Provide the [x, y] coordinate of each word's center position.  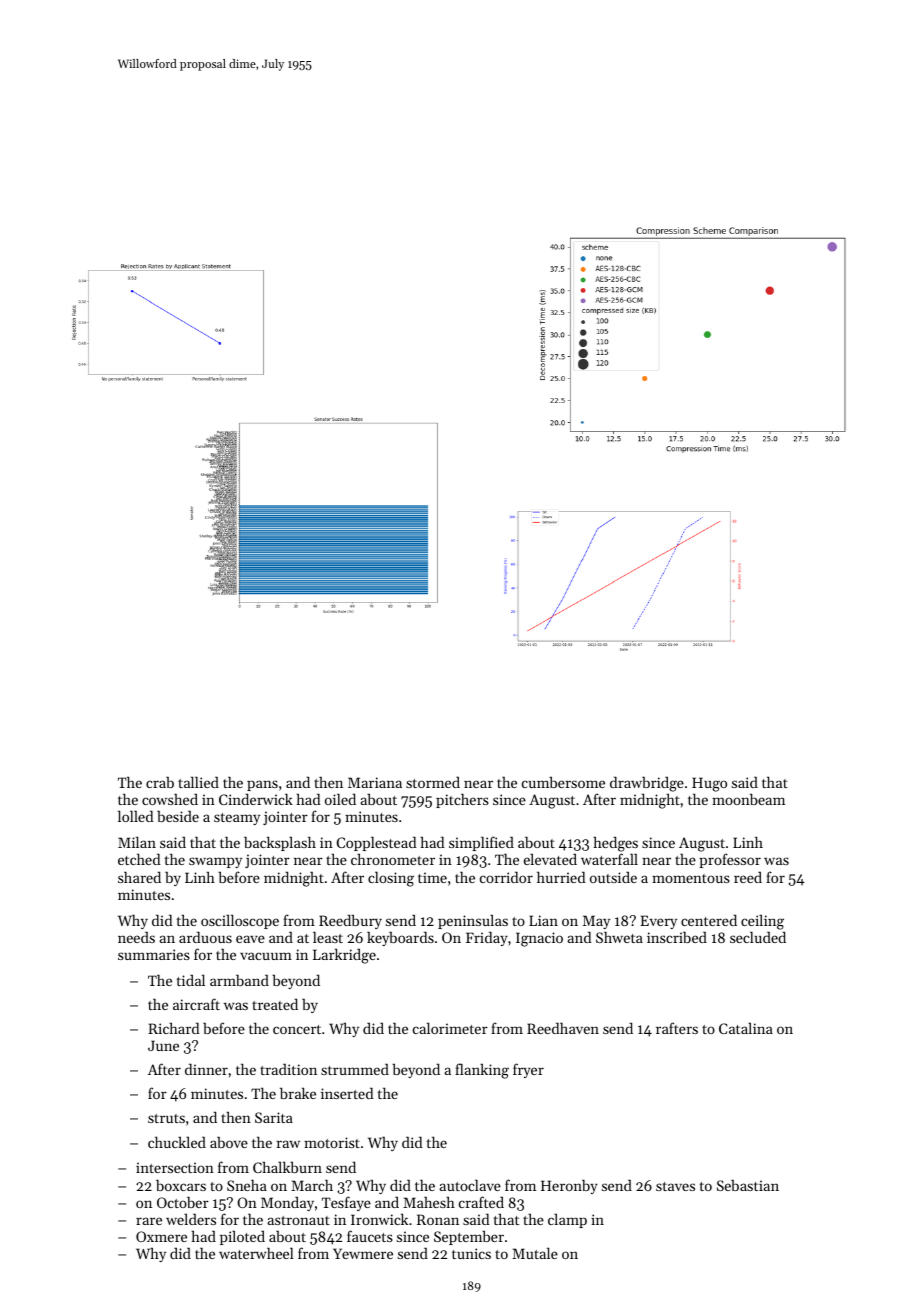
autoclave [470, 1185]
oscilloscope [240, 921]
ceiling [762, 922]
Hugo [709, 784]
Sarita [274, 1117]
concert [297, 1029]
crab [160, 782]
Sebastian [748, 1185]
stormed [433, 782]
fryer [528, 1070]
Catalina [746, 1028]
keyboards [400, 938]
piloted [242, 1237]
